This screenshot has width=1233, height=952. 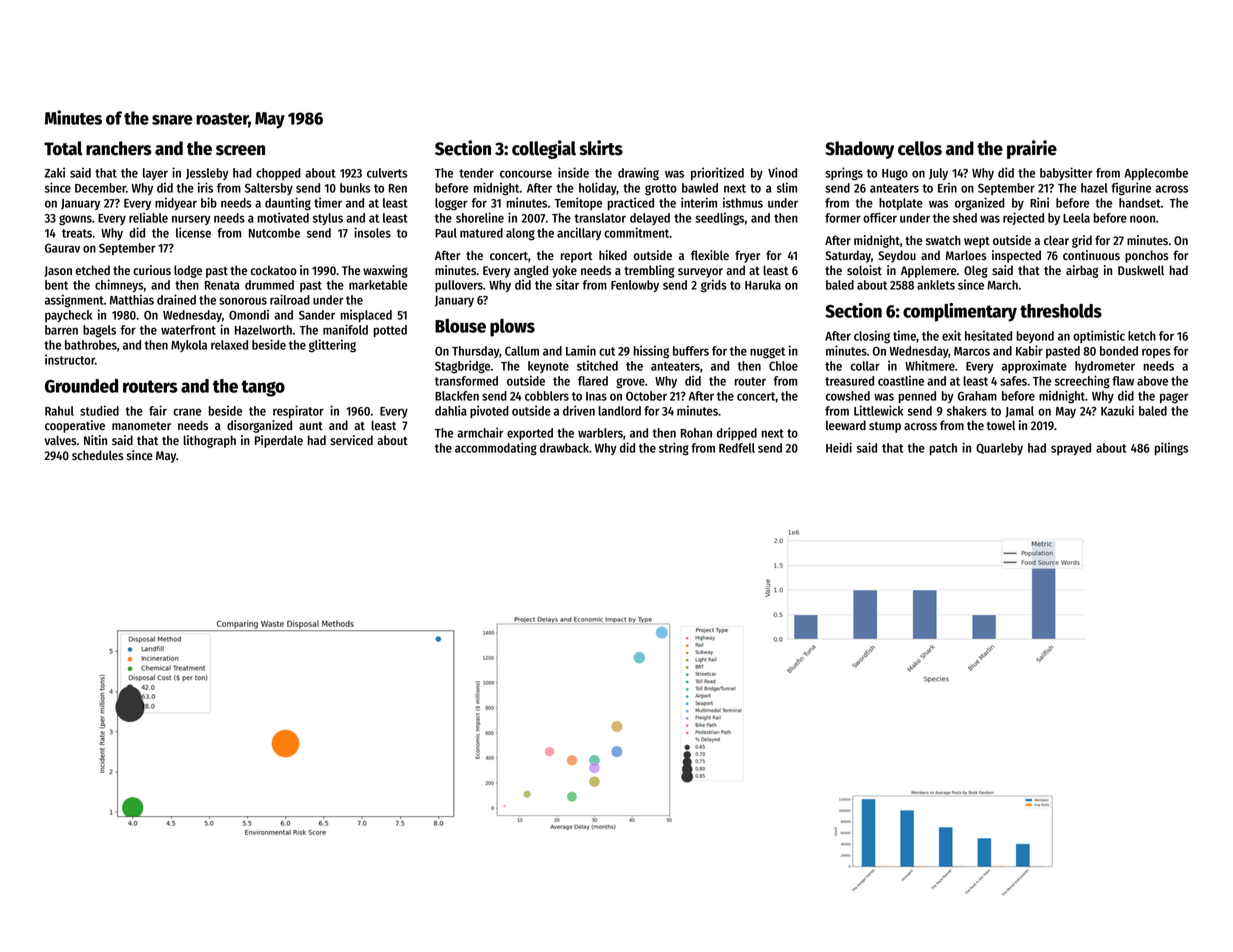 I want to click on landlord, so click(x=619, y=411).
